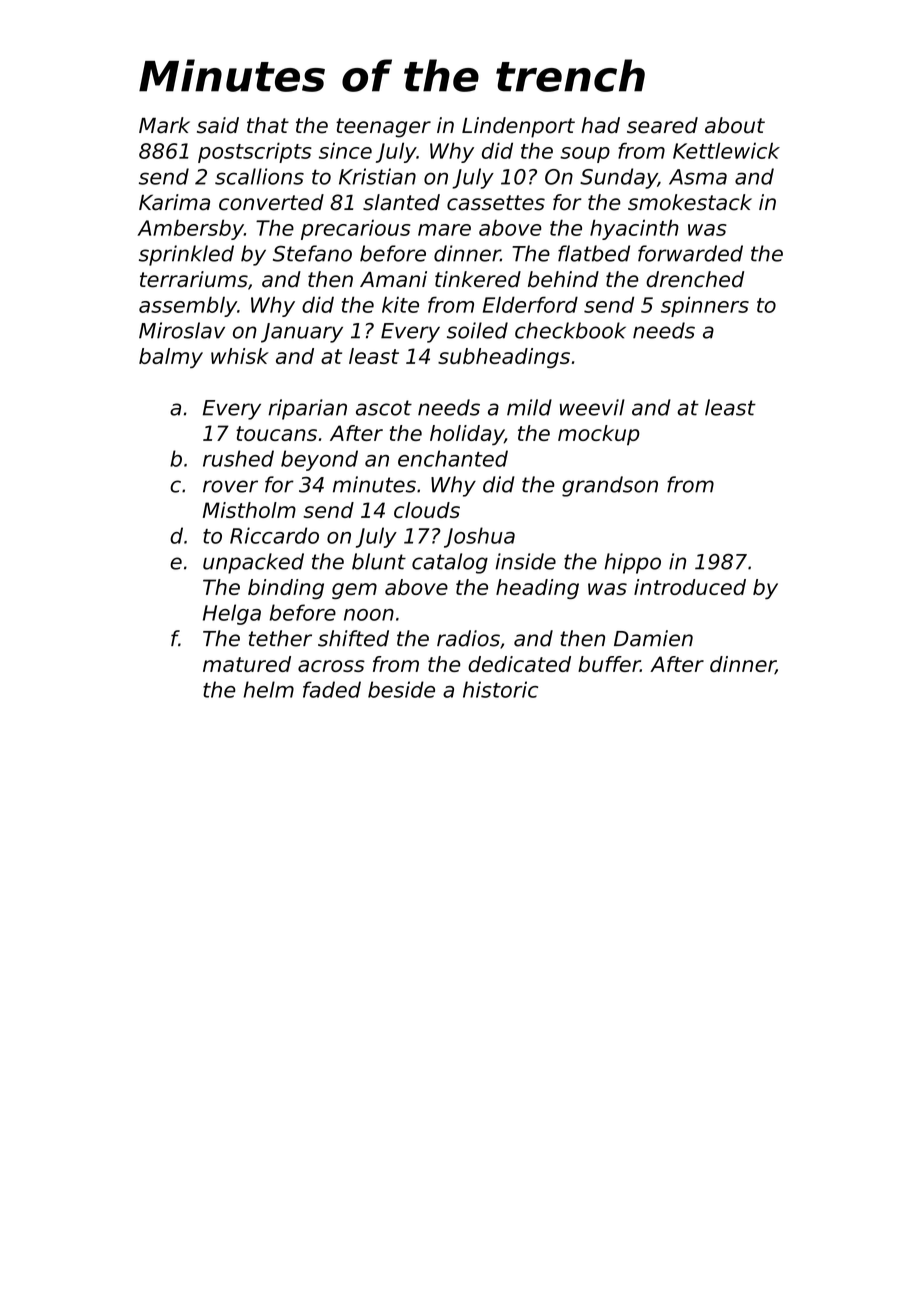 Image resolution: width=924 pixels, height=1314 pixels. I want to click on introduced, so click(690, 587).
